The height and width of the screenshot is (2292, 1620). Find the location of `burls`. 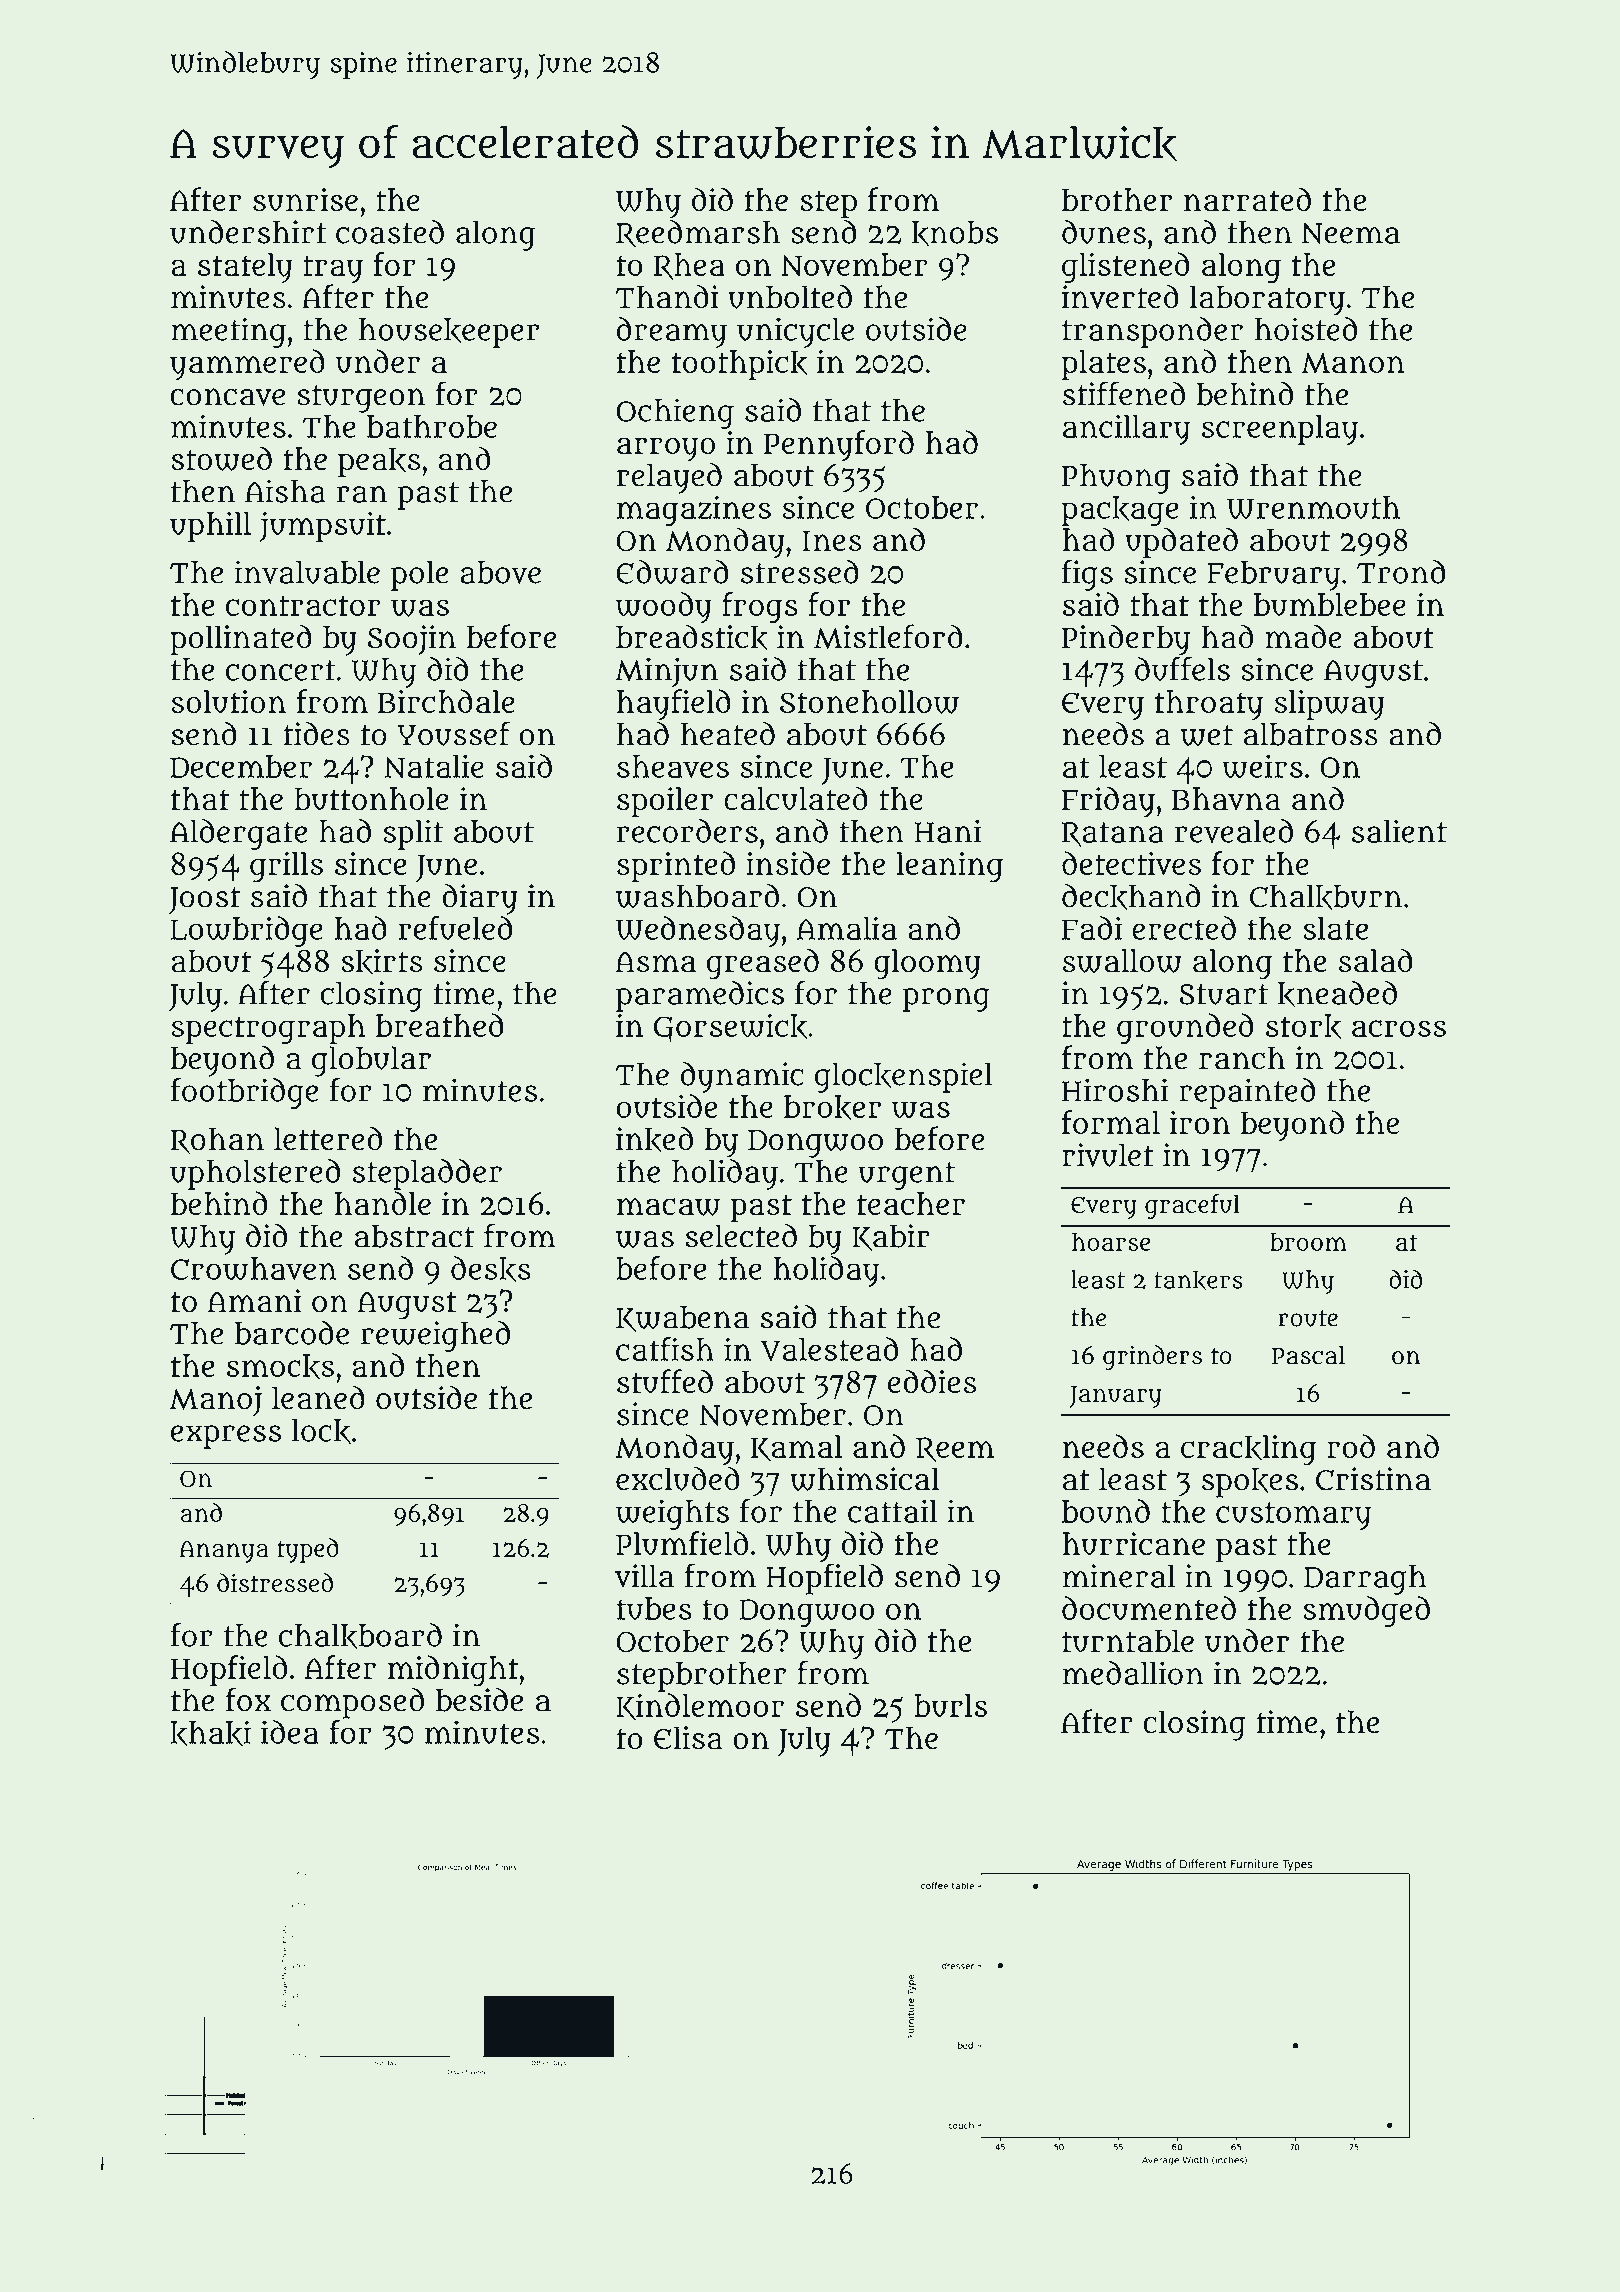

burls is located at coordinates (950, 1705).
